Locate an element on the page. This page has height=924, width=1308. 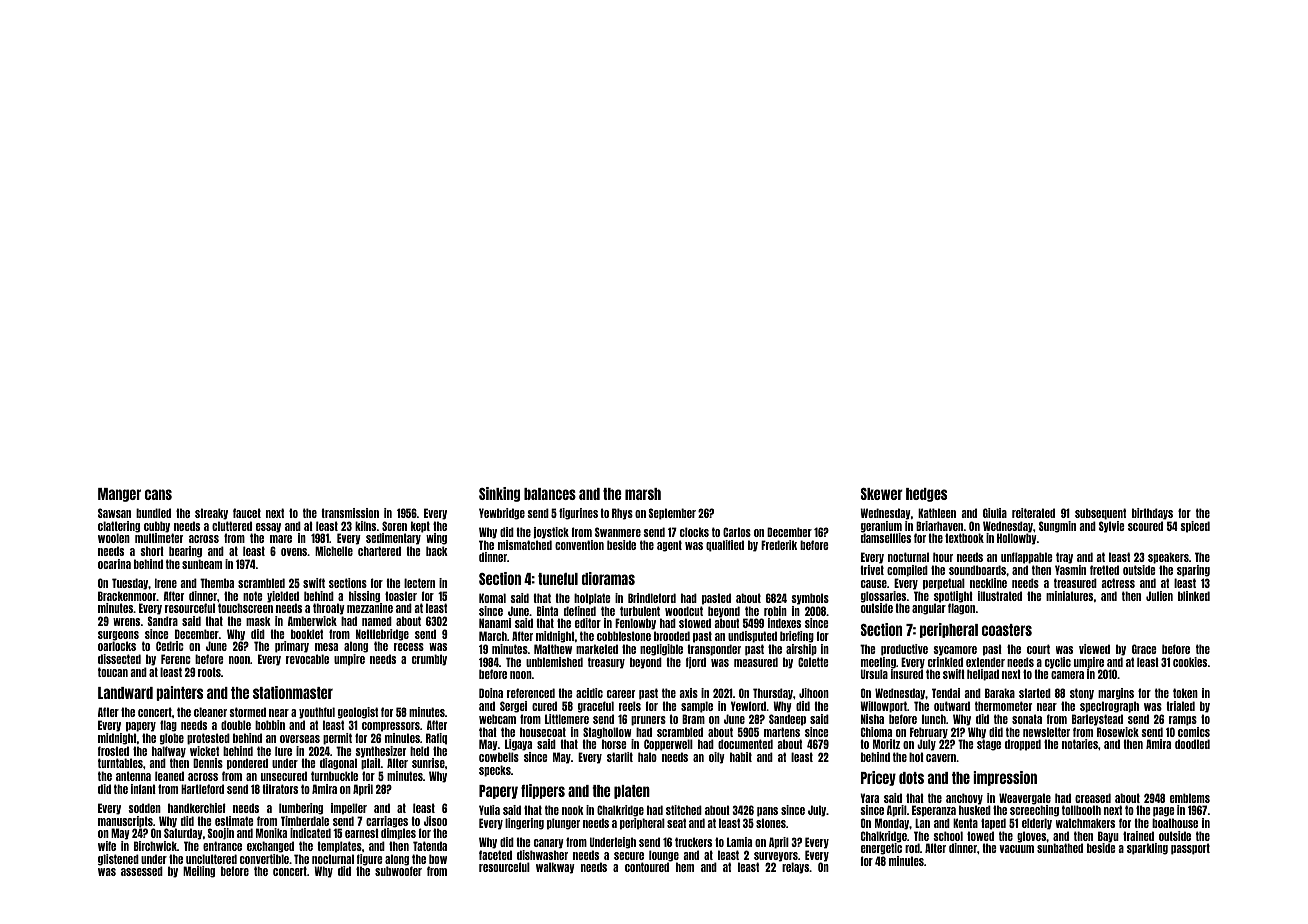
mesa is located at coordinates (326, 647).
